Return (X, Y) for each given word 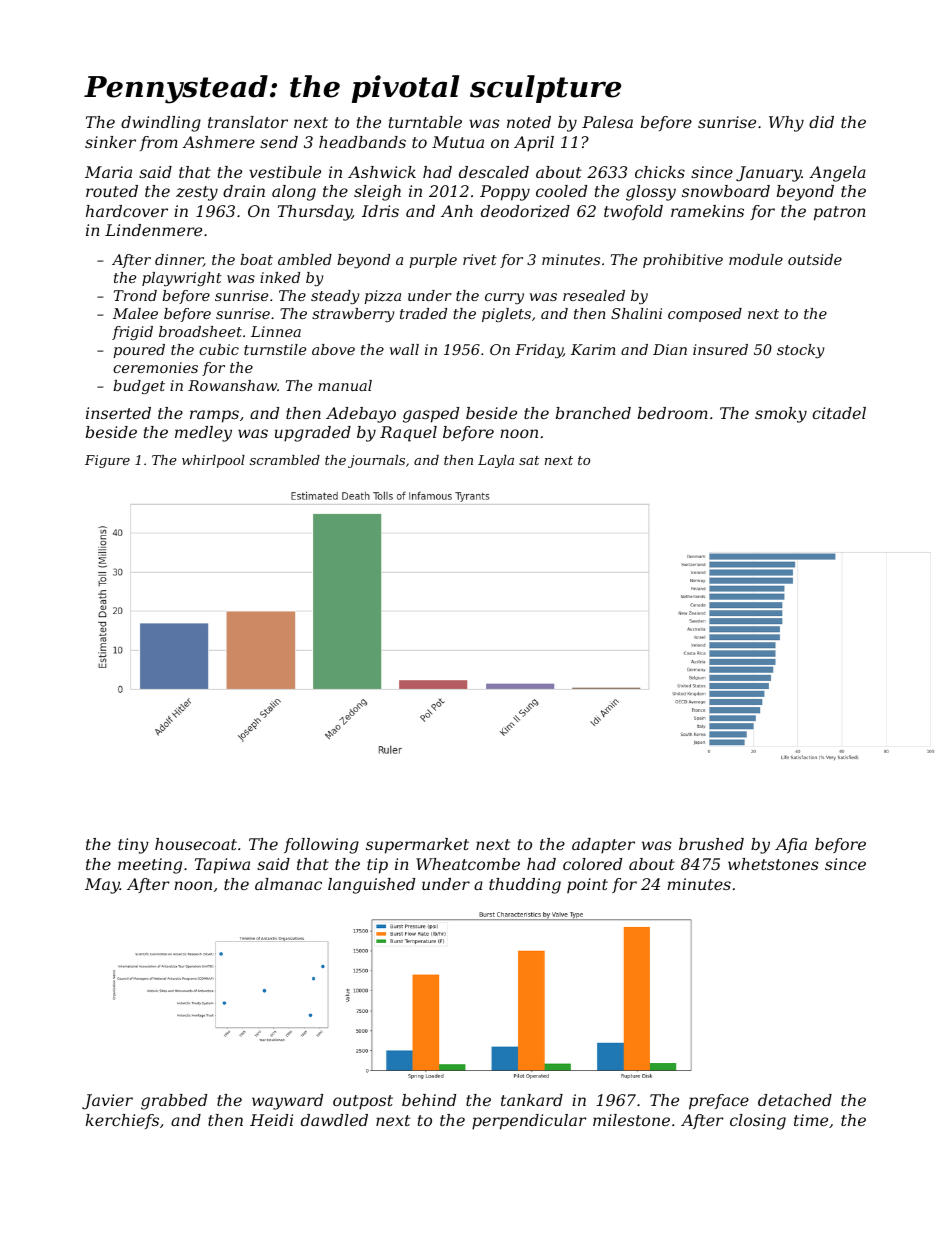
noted (529, 122)
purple (433, 261)
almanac (288, 884)
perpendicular (529, 1122)
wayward (287, 1102)
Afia (791, 845)
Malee (135, 313)
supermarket (417, 846)
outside (815, 259)
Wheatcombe (468, 864)
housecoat (196, 844)
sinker (110, 142)
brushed (711, 844)
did (821, 122)
